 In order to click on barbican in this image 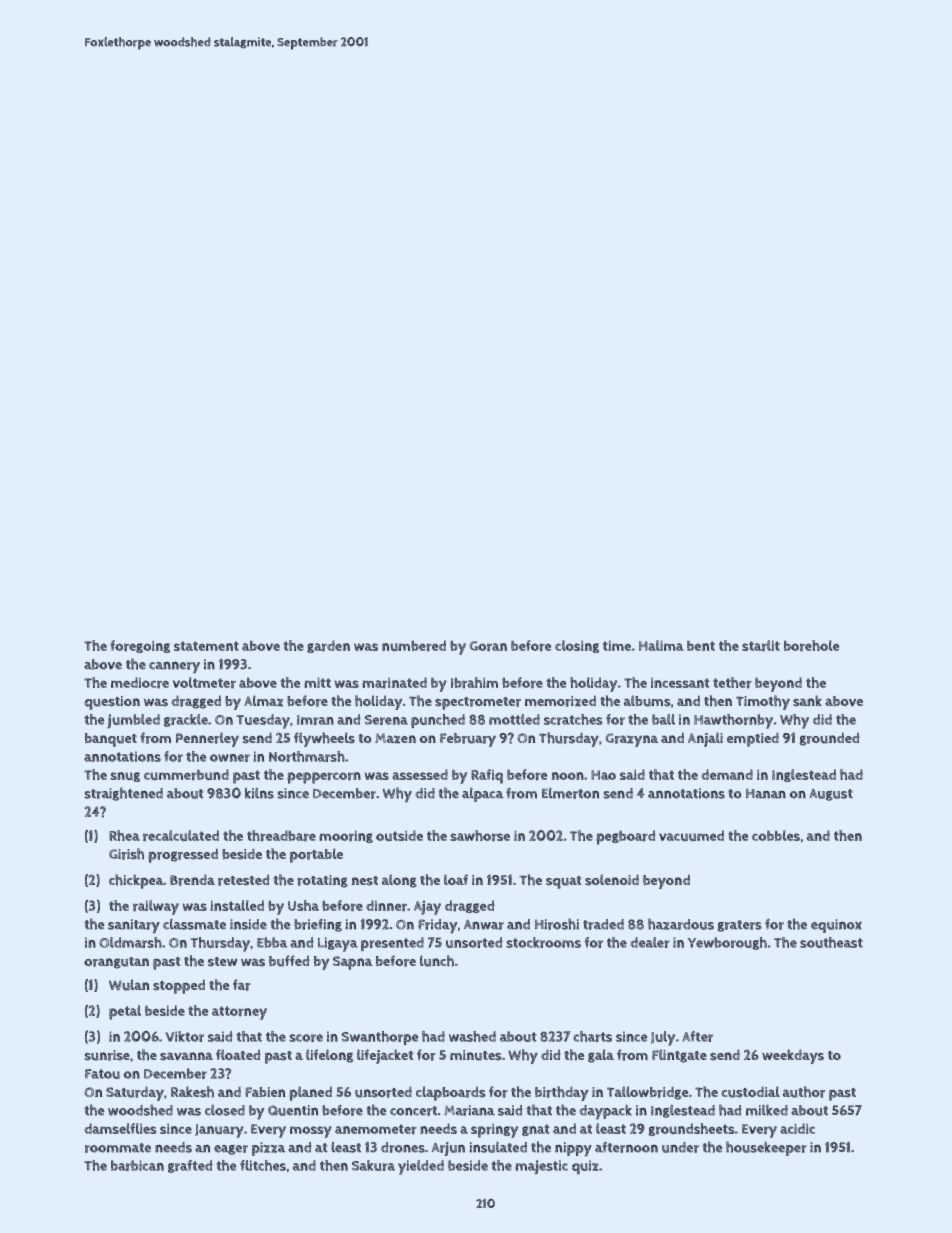, I will do `click(137, 1165)`.
